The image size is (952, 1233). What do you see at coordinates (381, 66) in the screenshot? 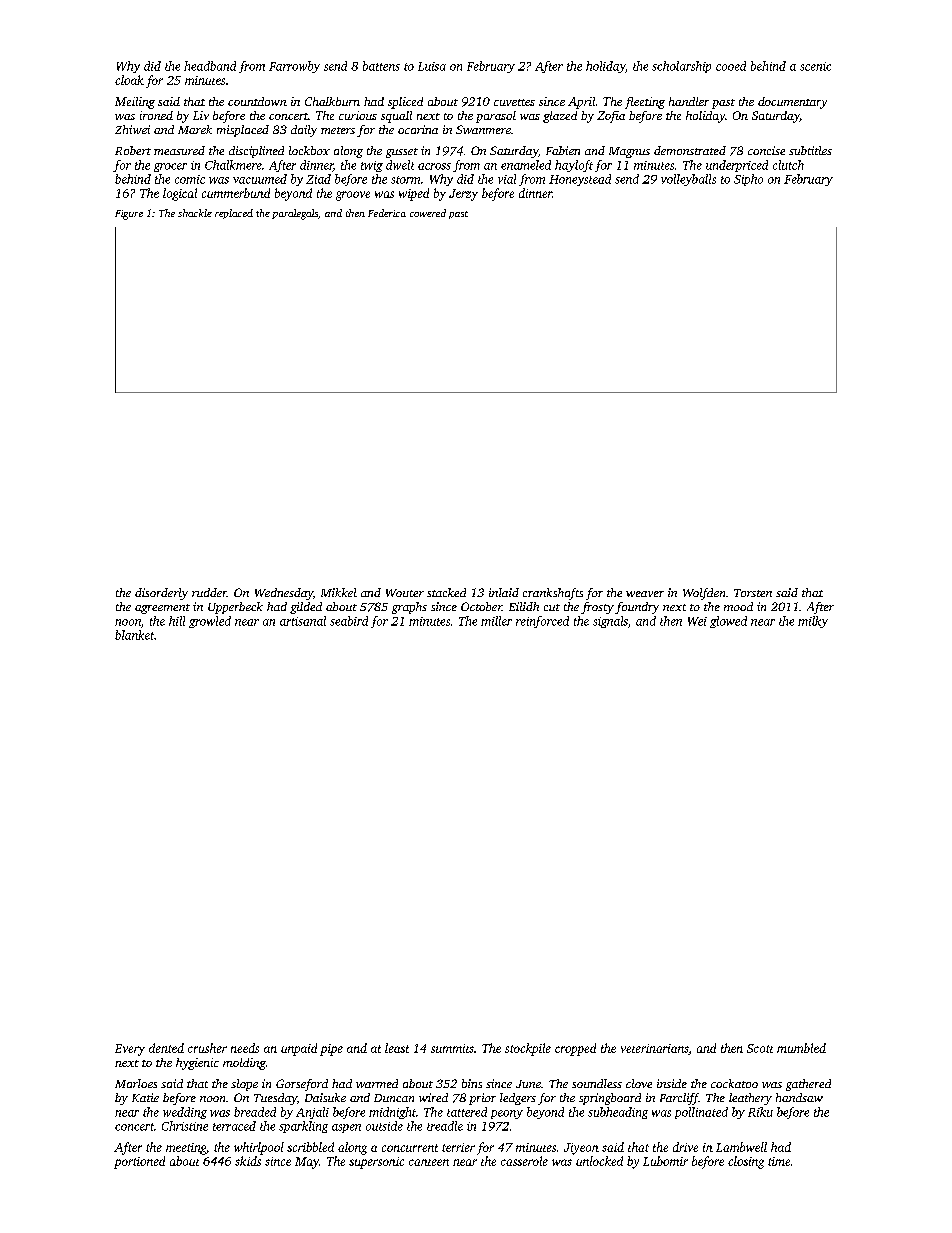
I see `battens` at bounding box center [381, 66].
